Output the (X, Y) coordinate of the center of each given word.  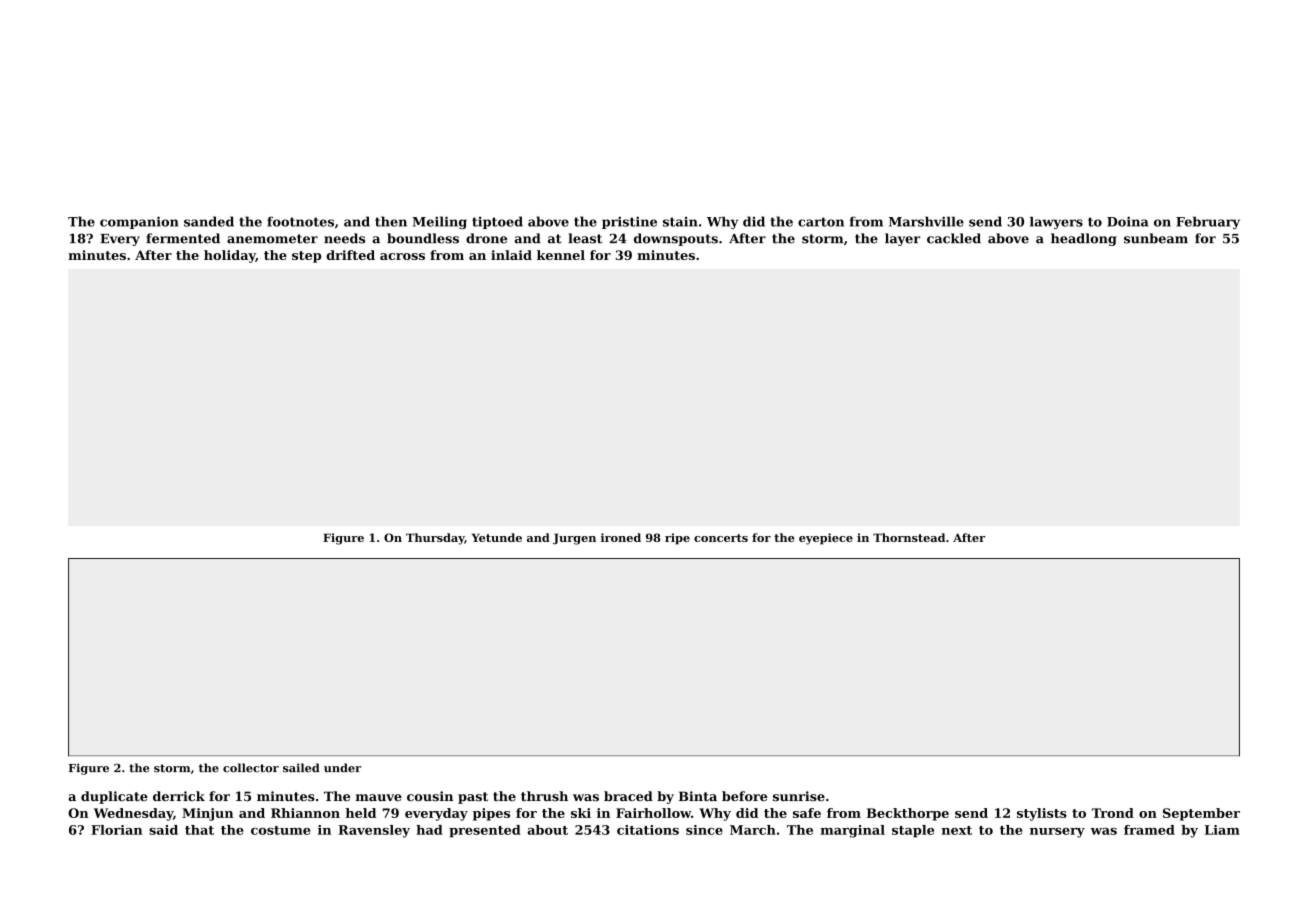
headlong (1084, 239)
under (342, 768)
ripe (677, 539)
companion (139, 222)
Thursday (435, 539)
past (473, 798)
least (585, 238)
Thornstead (909, 537)
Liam (1222, 830)
